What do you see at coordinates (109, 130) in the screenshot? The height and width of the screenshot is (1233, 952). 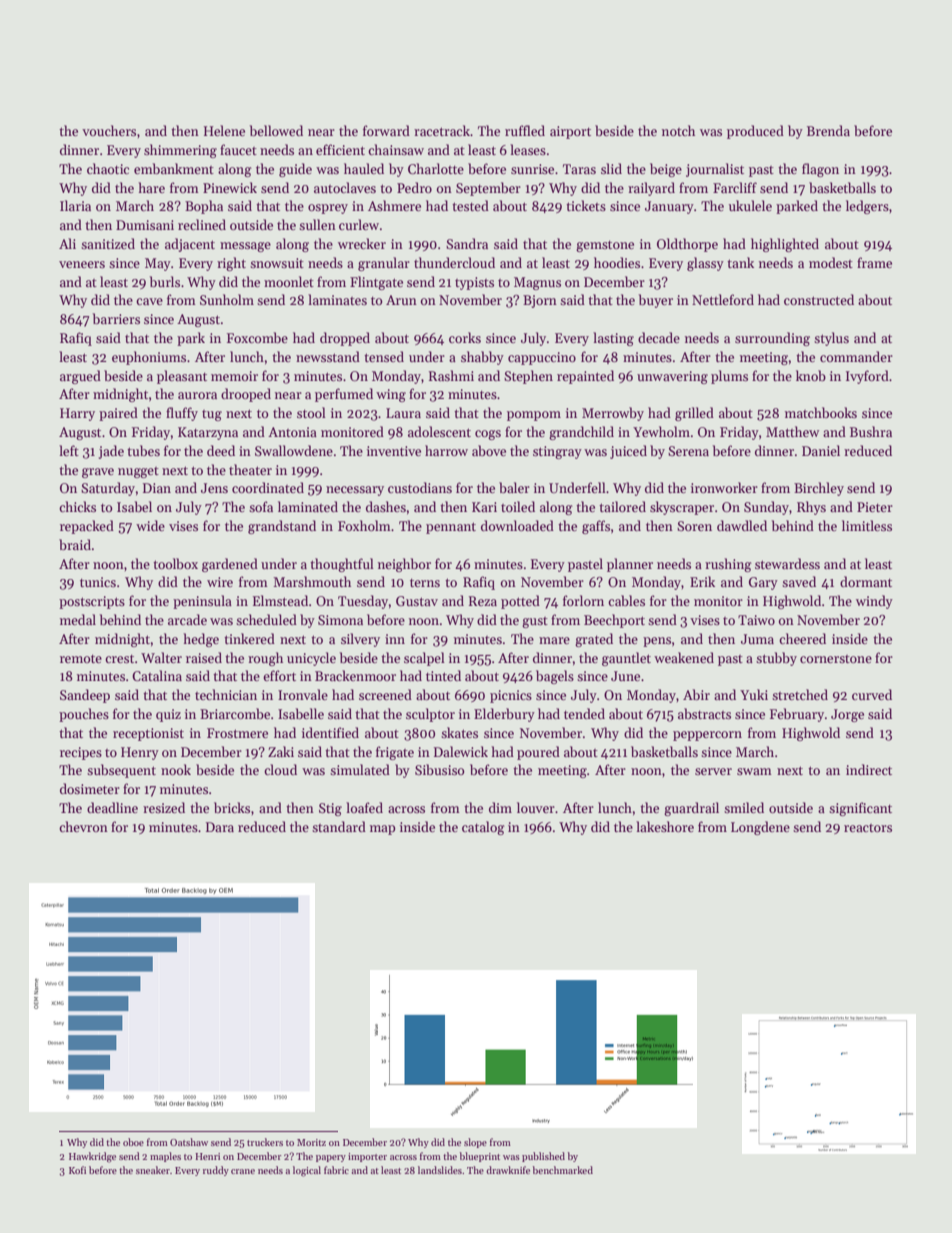 I see `vouchers` at bounding box center [109, 130].
